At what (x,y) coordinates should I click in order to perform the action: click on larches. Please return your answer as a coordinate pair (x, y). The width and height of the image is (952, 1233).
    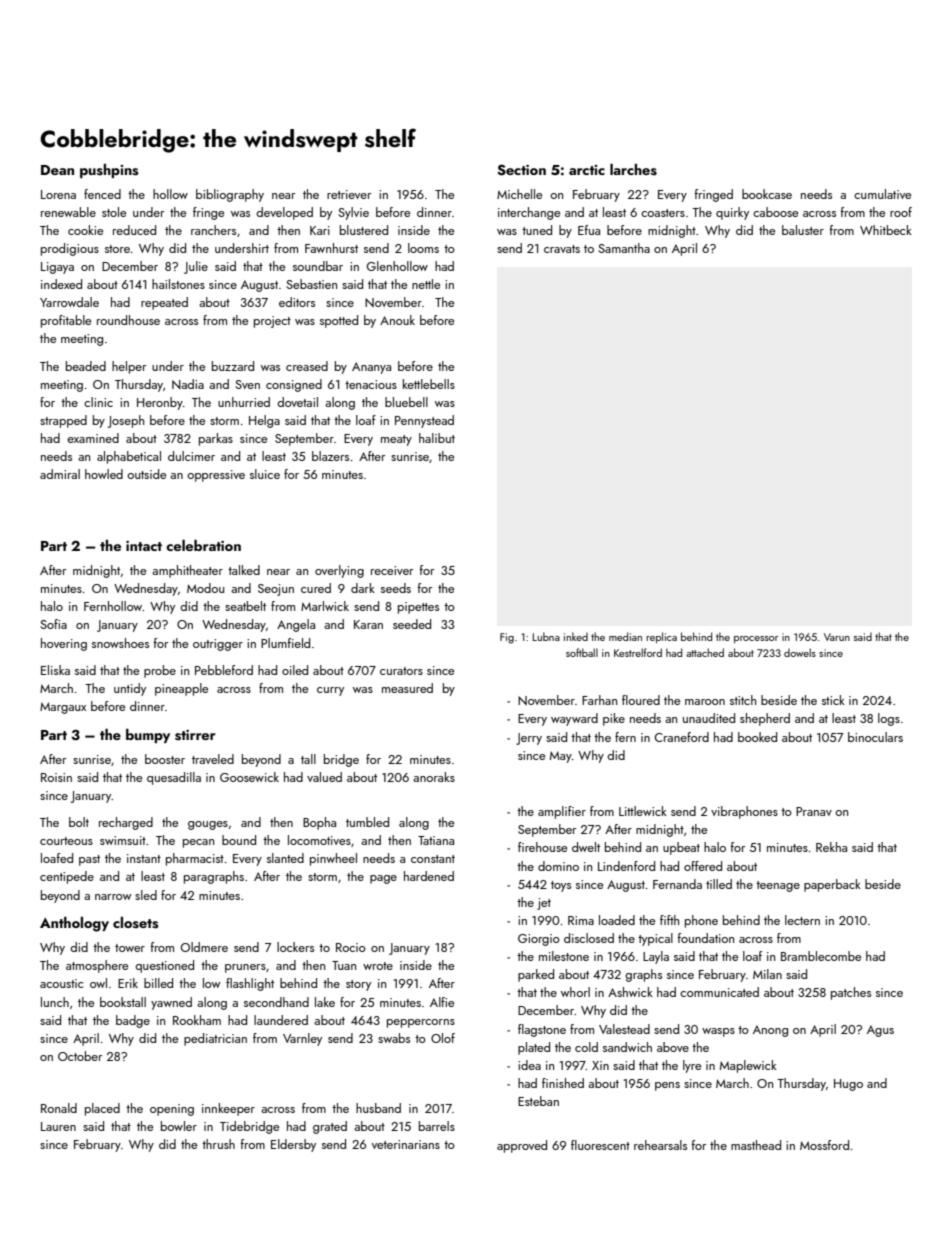
    Looking at the image, I should click on (633, 170).
